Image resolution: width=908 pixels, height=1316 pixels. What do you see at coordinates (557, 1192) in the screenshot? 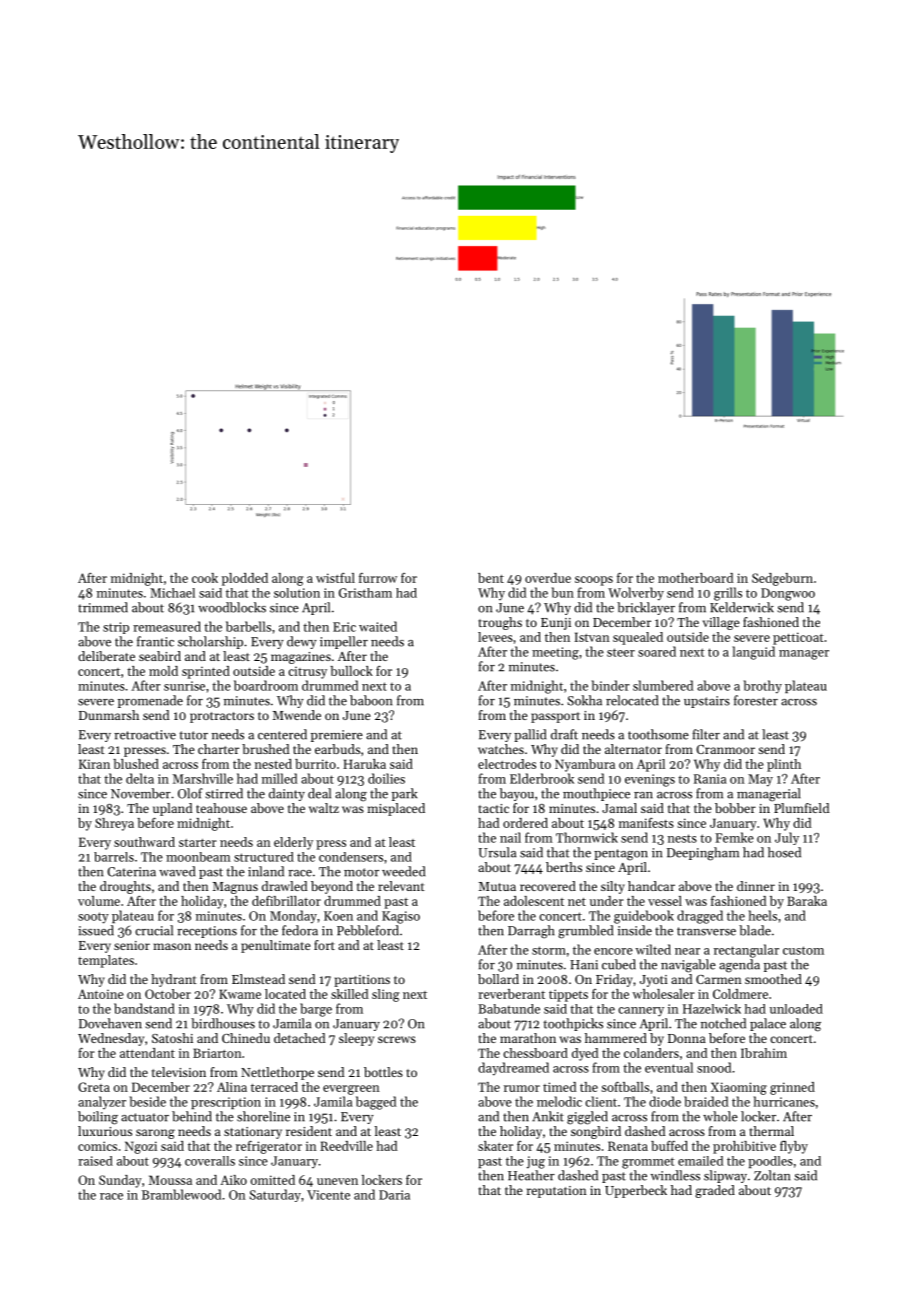
I see `reputation` at bounding box center [557, 1192].
